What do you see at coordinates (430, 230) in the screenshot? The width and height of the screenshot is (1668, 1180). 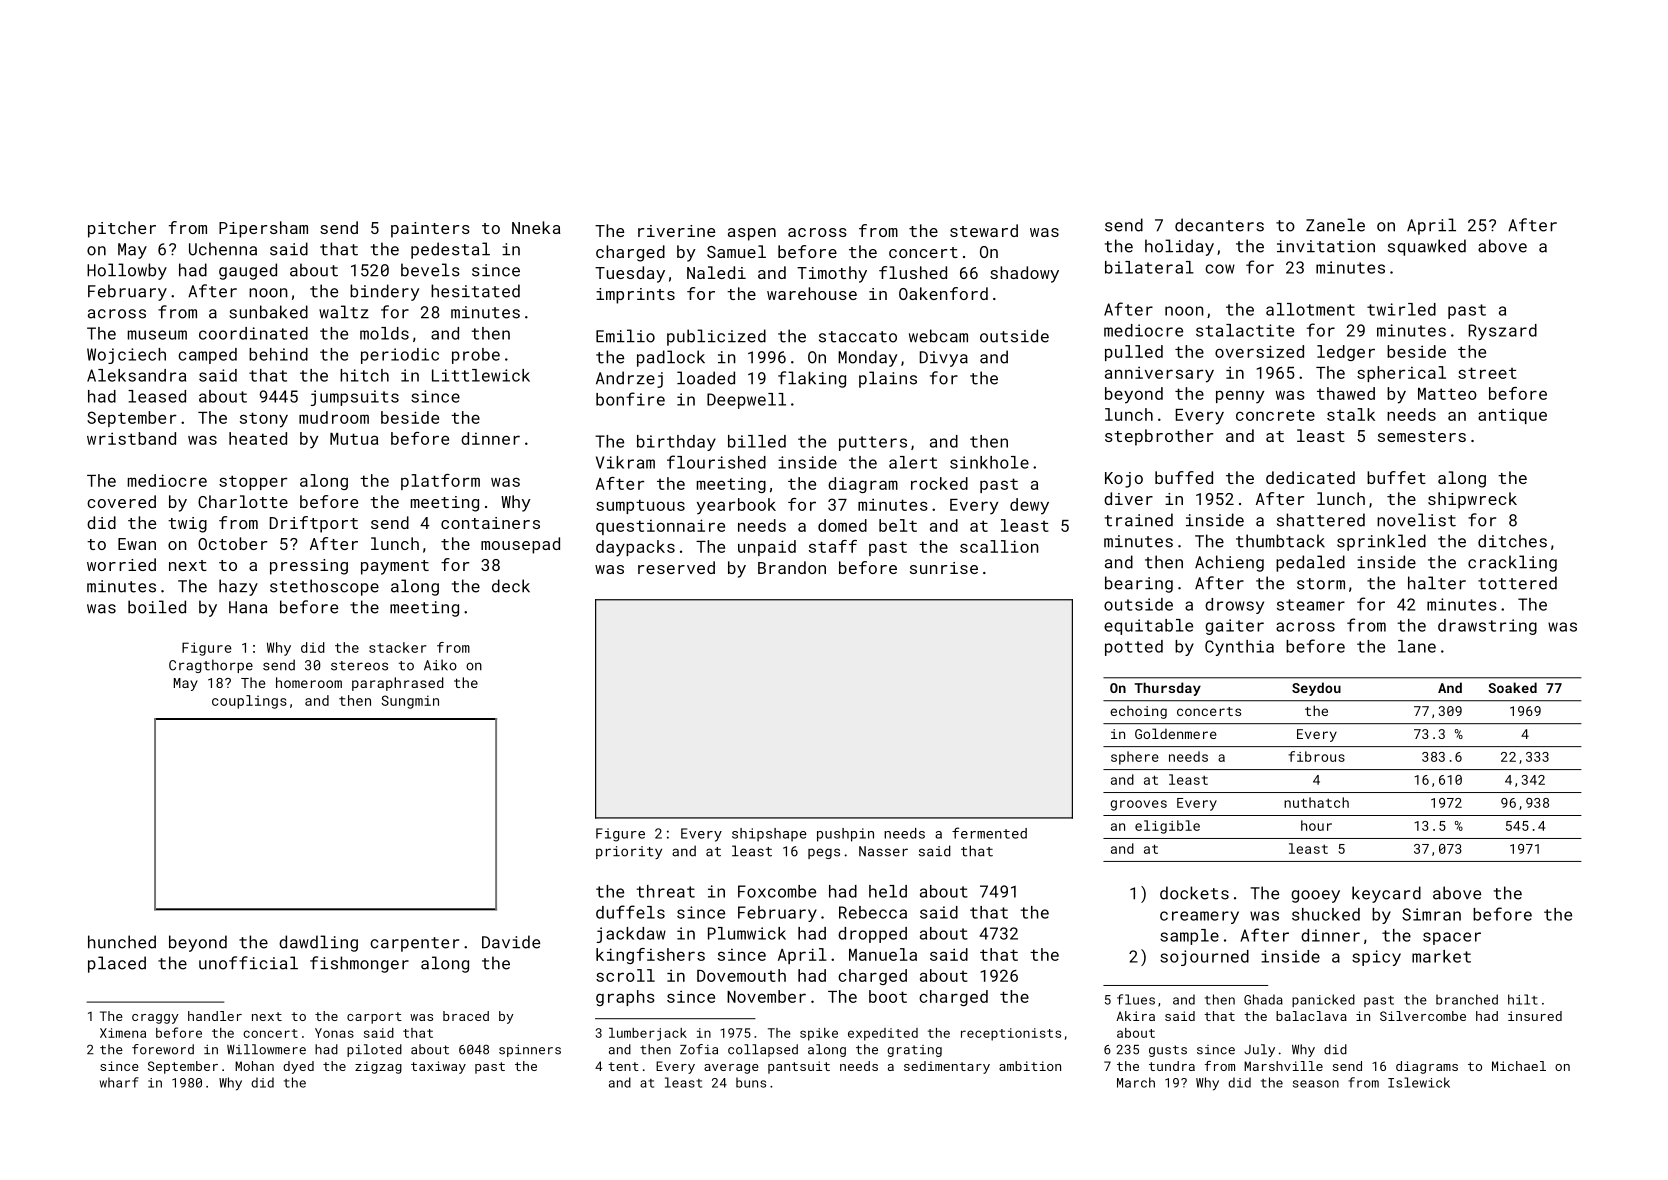 I see `painters` at bounding box center [430, 230].
